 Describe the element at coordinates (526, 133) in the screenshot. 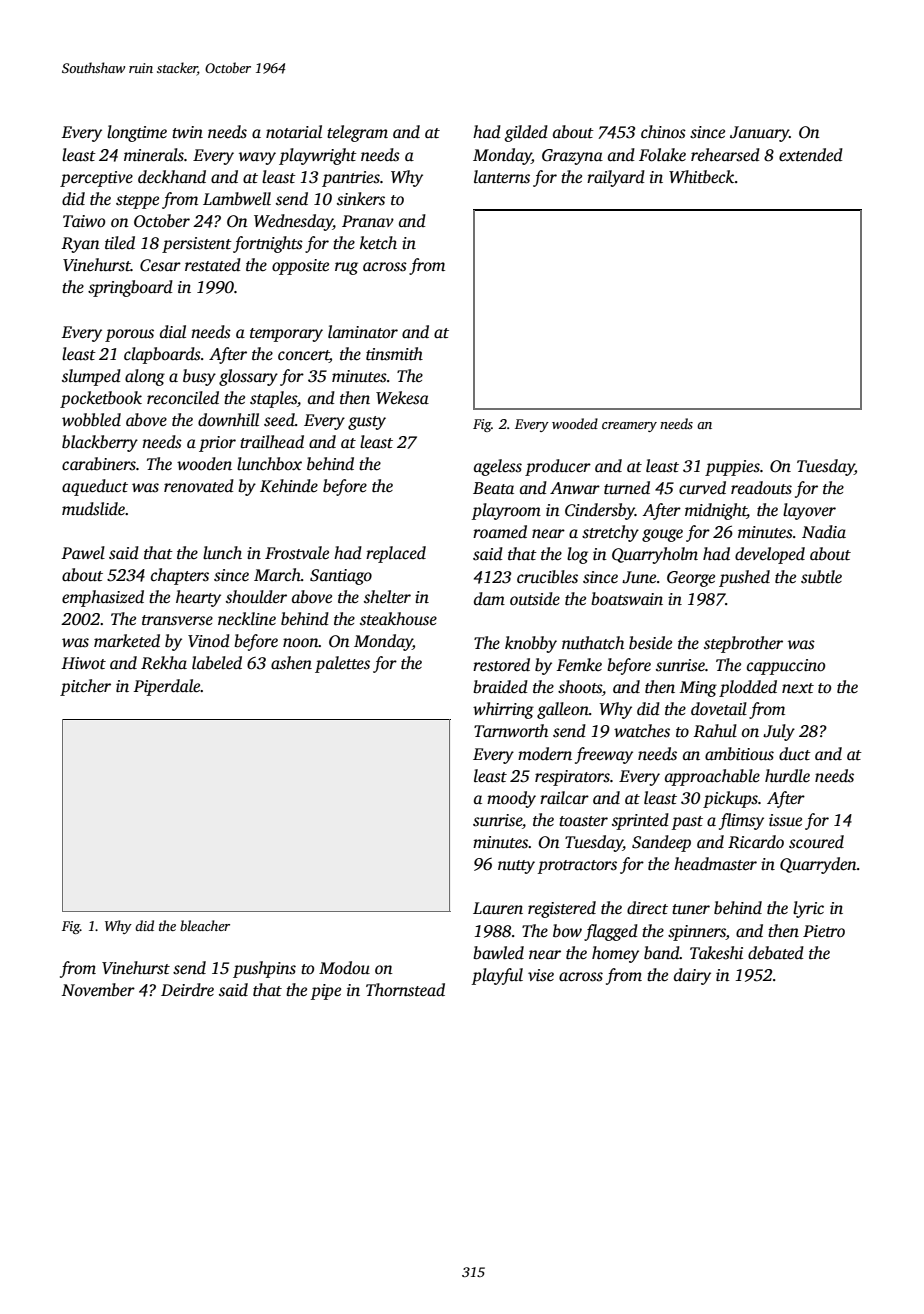

I see `gilded` at that location.
